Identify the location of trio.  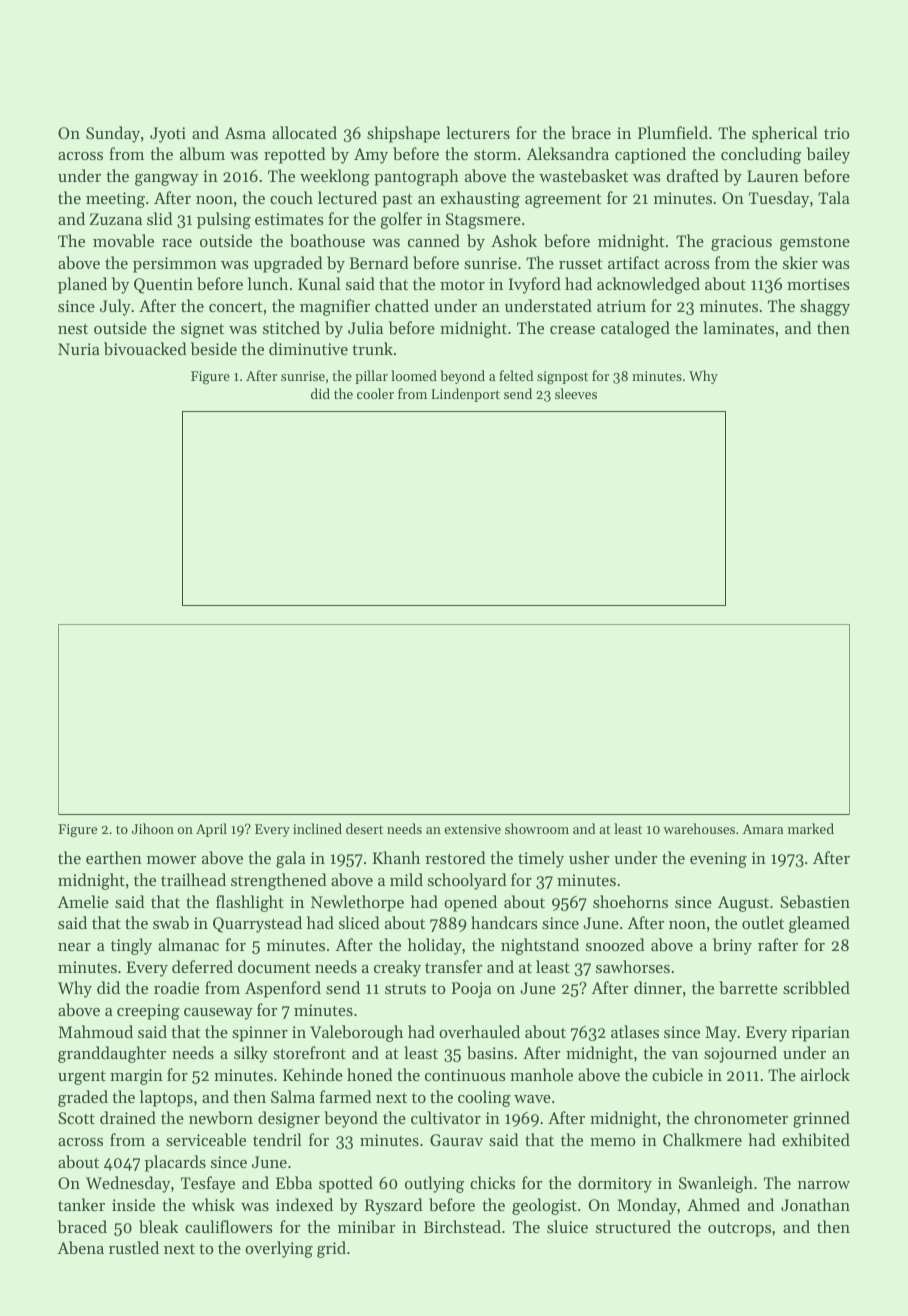
(837, 133).
